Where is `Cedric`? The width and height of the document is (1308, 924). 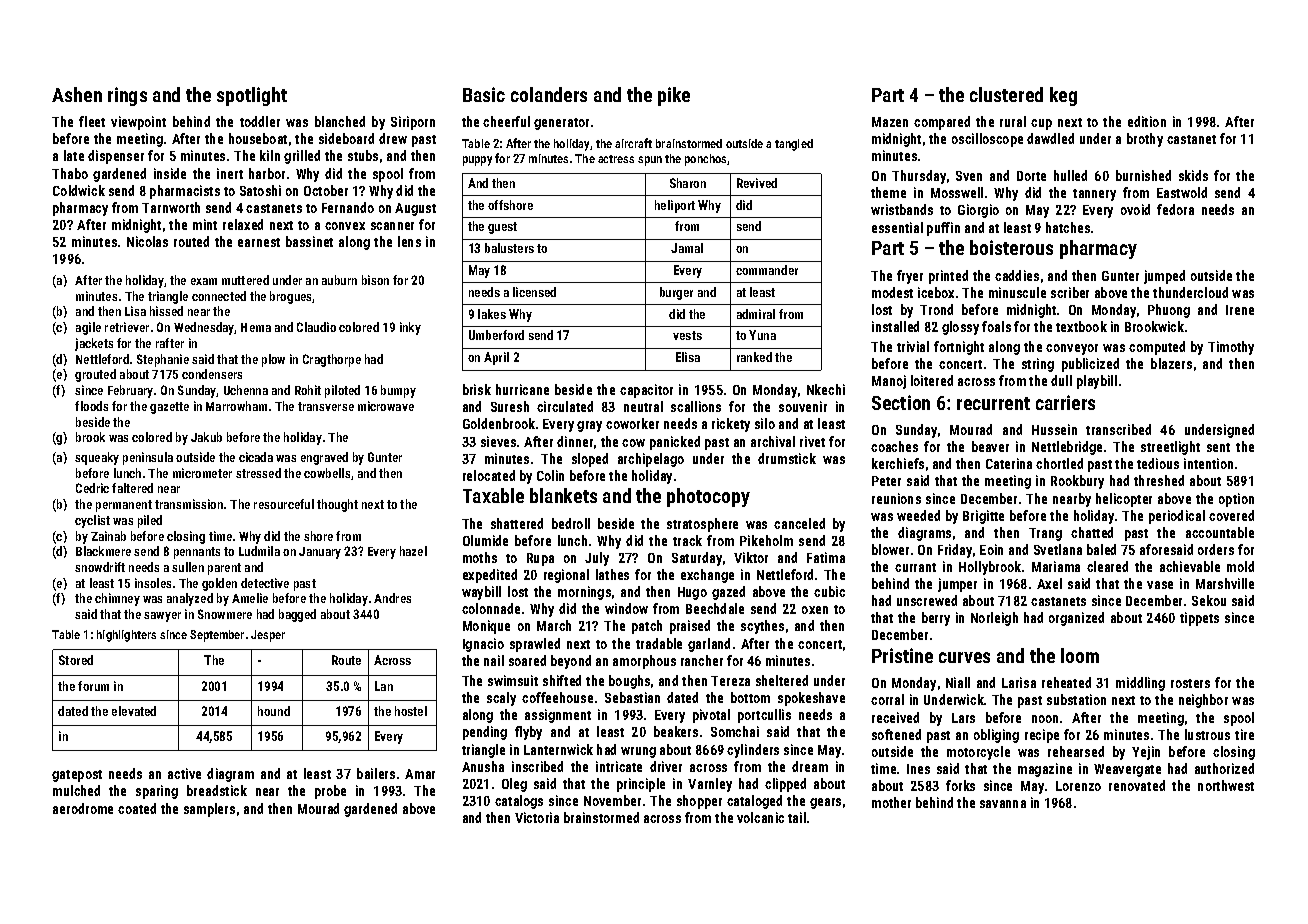
Cedric is located at coordinates (92, 488).
